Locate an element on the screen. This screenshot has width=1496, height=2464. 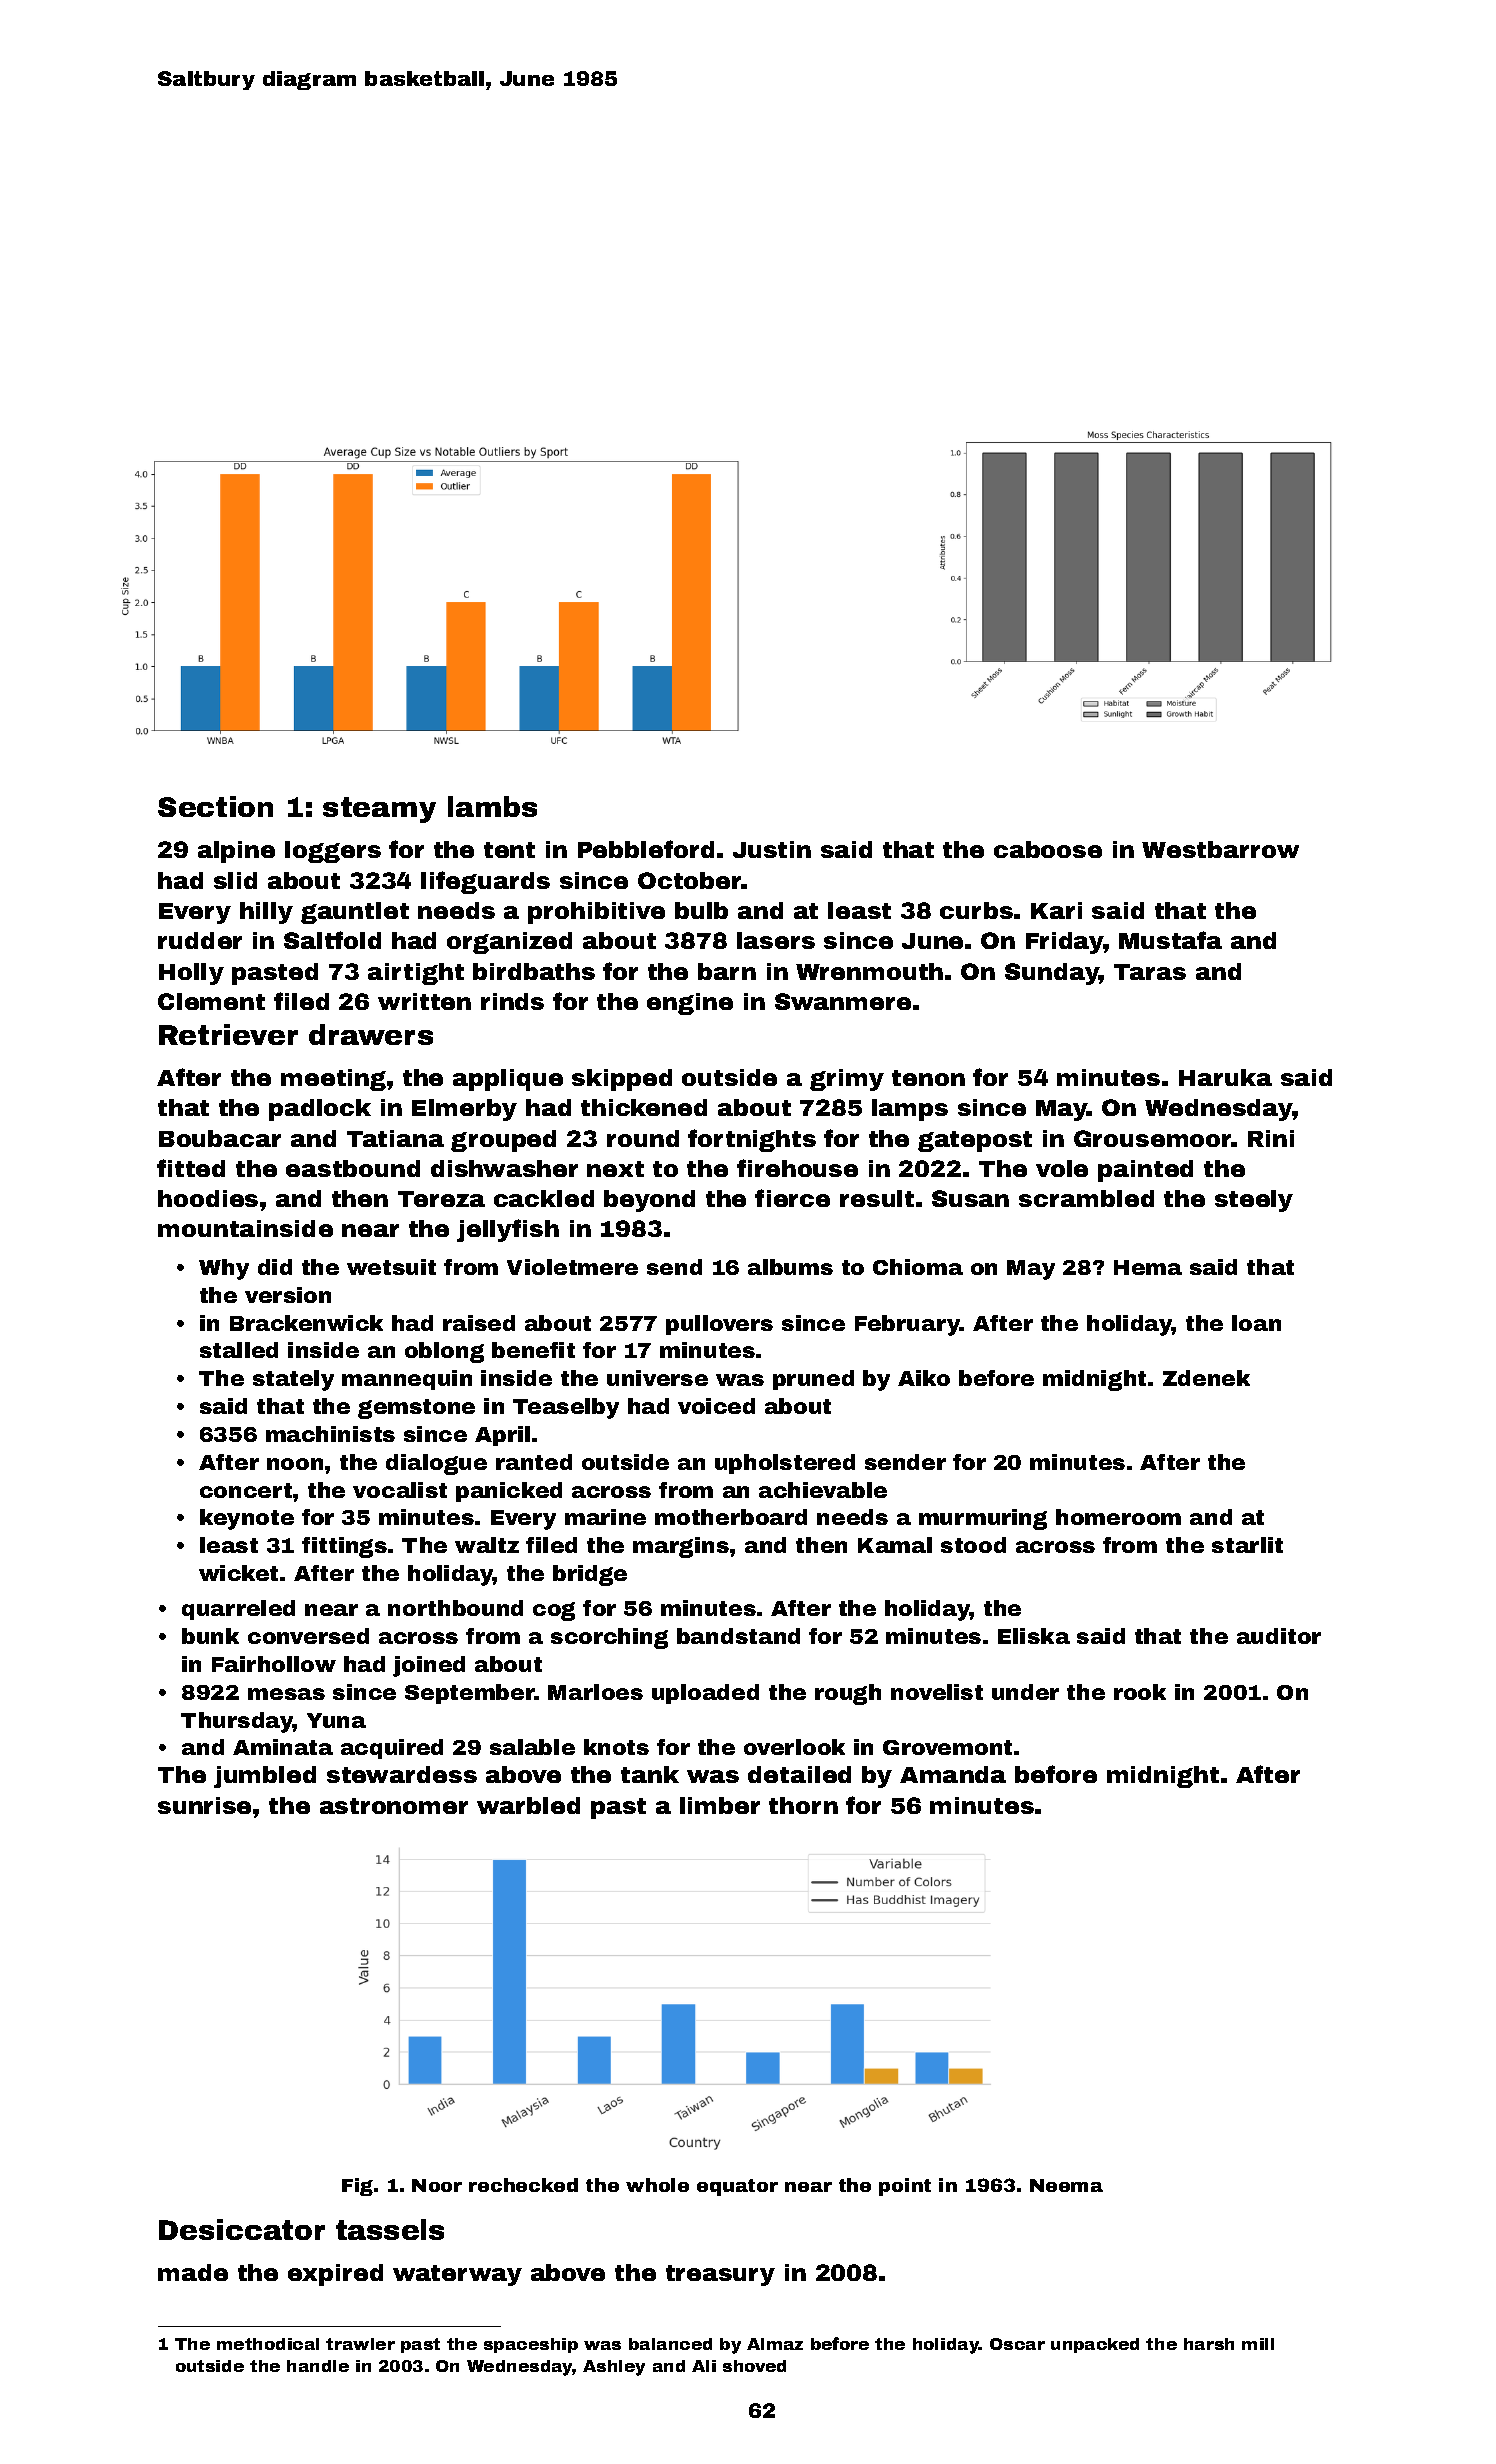
astronomer is located at coordinates (394, 1806).
